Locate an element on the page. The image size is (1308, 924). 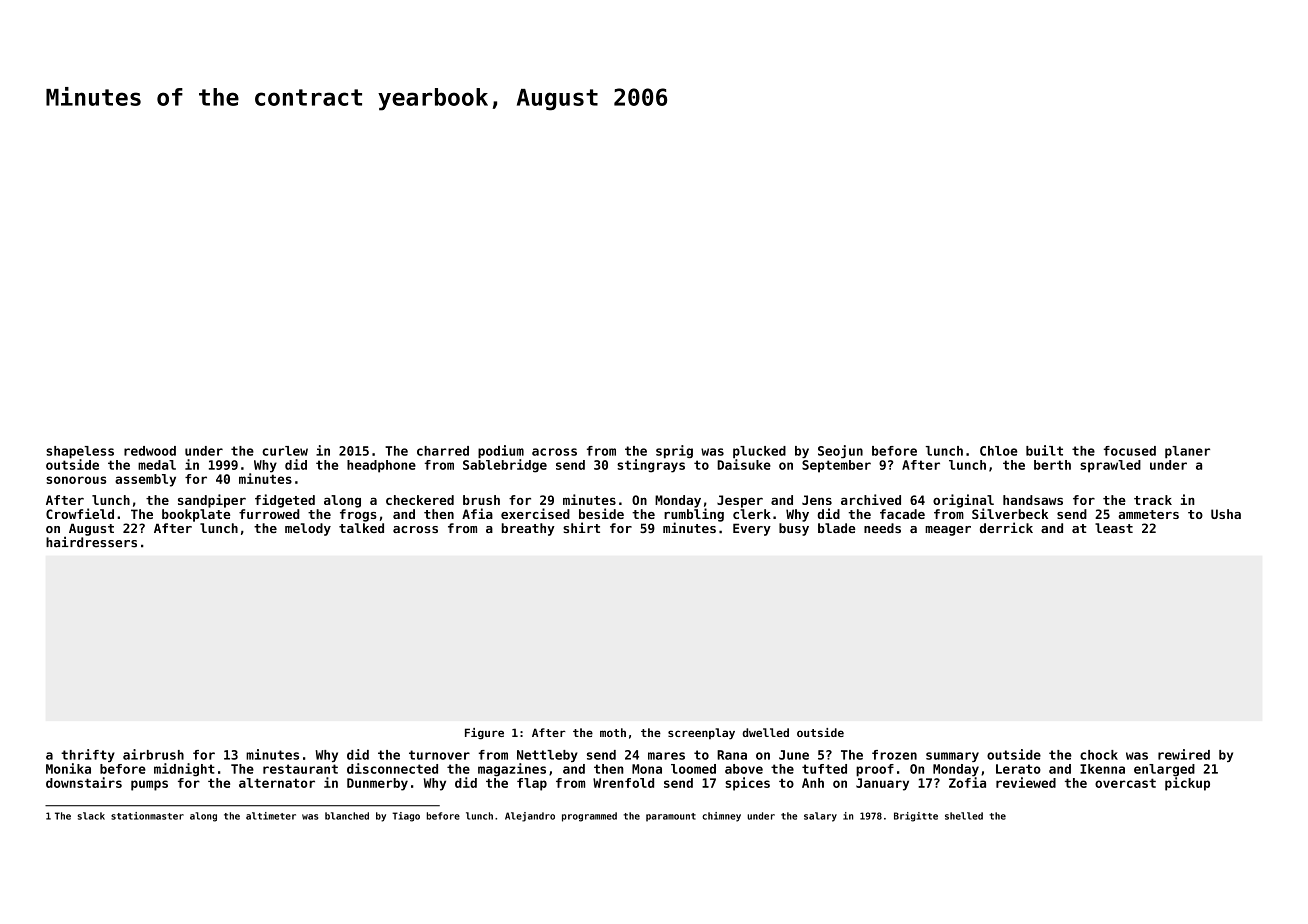
moth is located at coordinates (613, 732).
